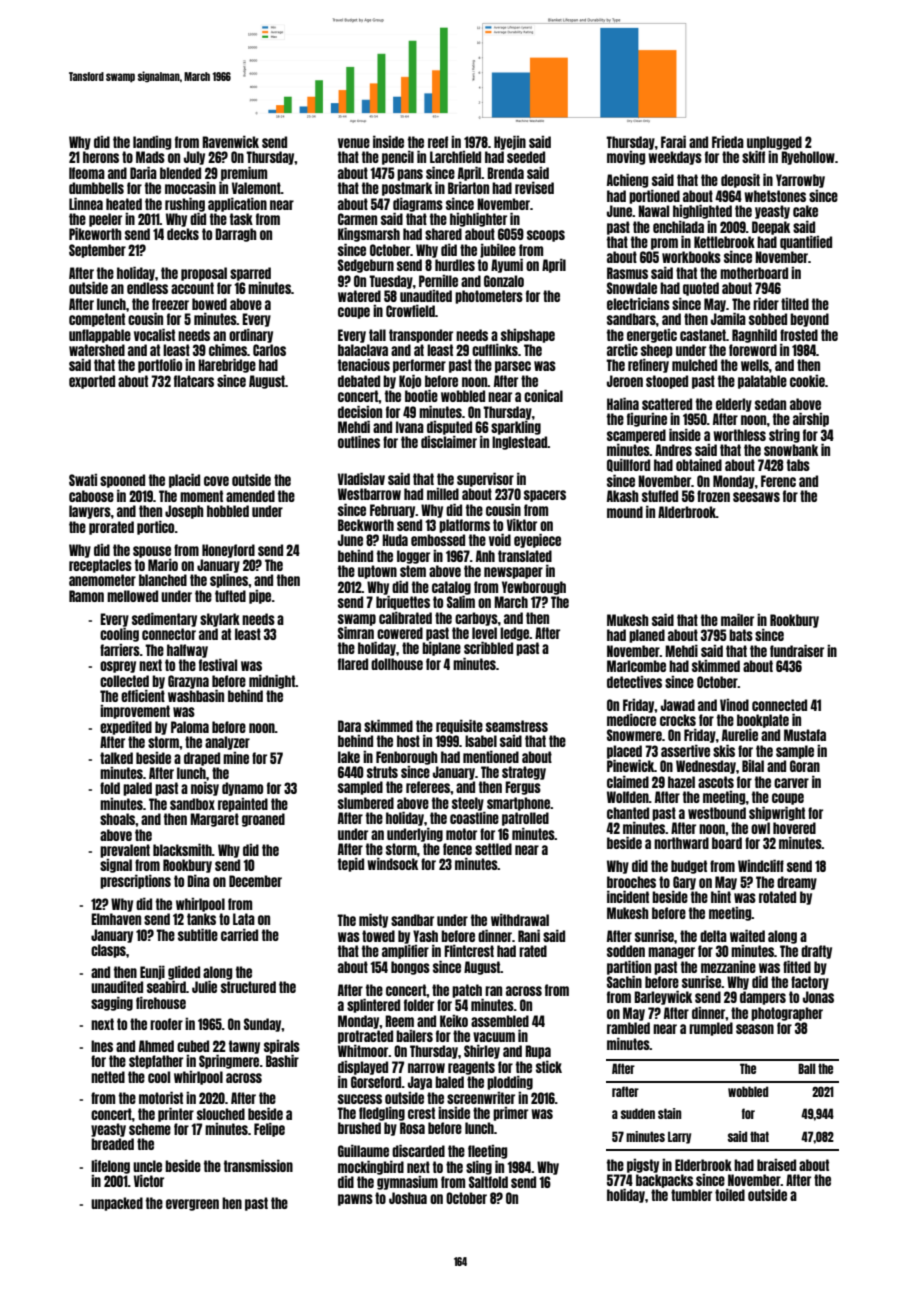 Image resolution: width=908 pixels, height=1316 pixels. I want to click on mezzanine, so click(728, 966).
